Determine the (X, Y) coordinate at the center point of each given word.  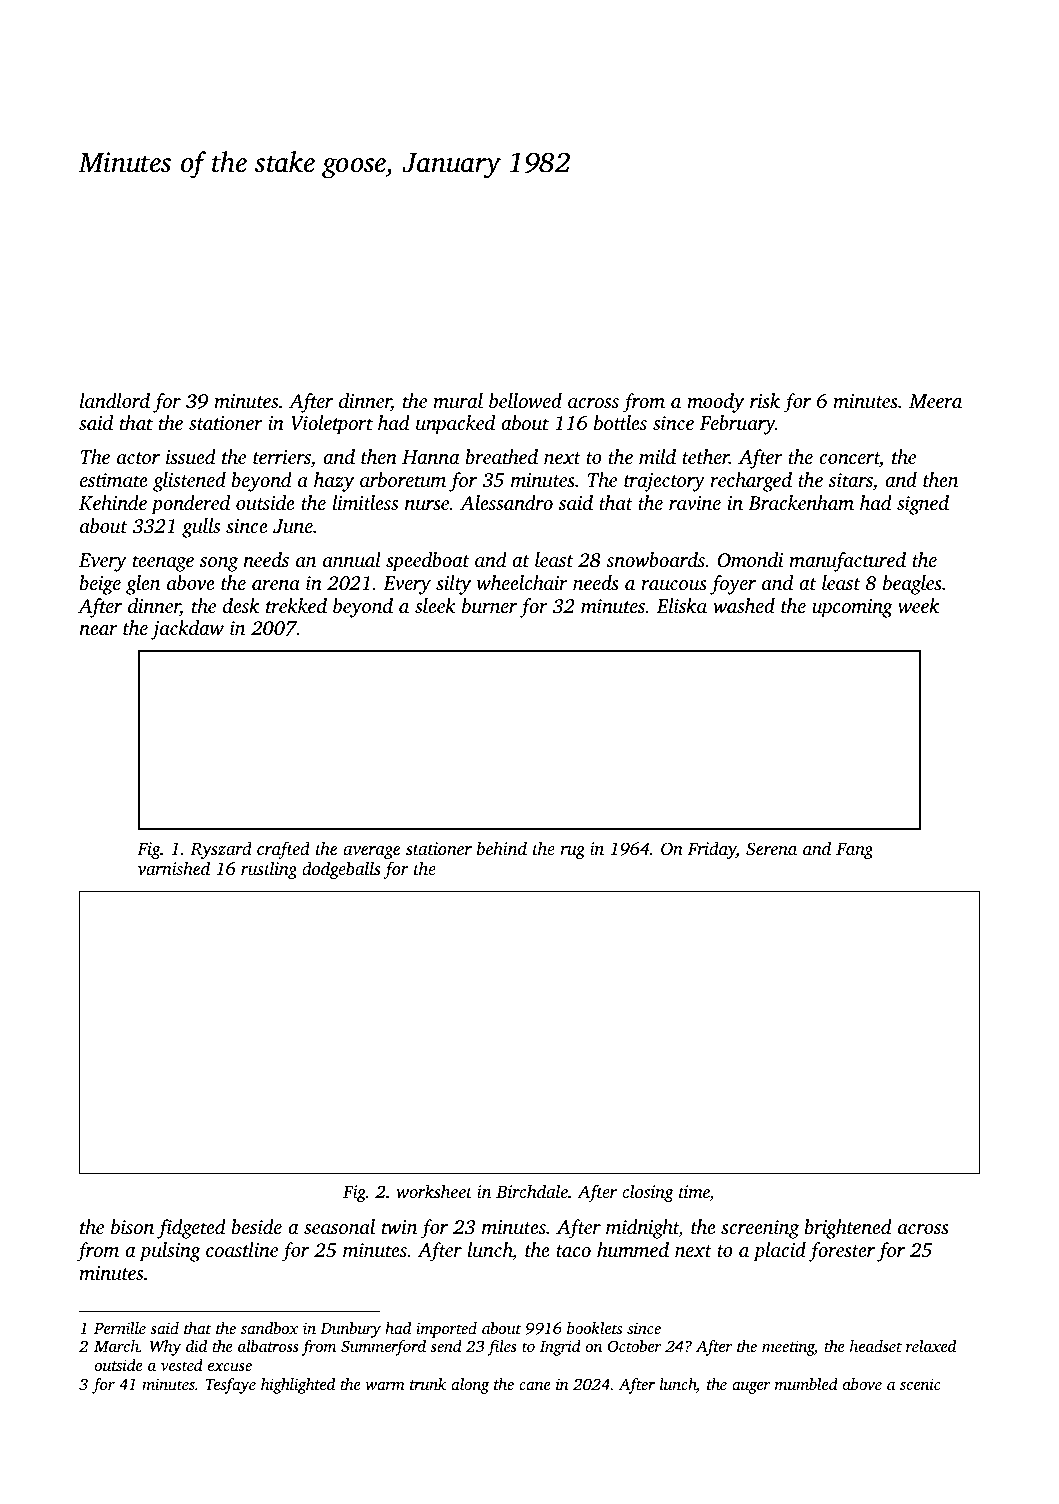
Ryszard (221, 850)
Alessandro (506, 502)
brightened (848, 1229)
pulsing (170, 1252)
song (219, 564)
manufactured (847, 562)
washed (744, 605)
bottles (620, 422)
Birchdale (532, 1191)
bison (132, 1226)
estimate (114, 480)
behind (502, 848)
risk (765, 400)
